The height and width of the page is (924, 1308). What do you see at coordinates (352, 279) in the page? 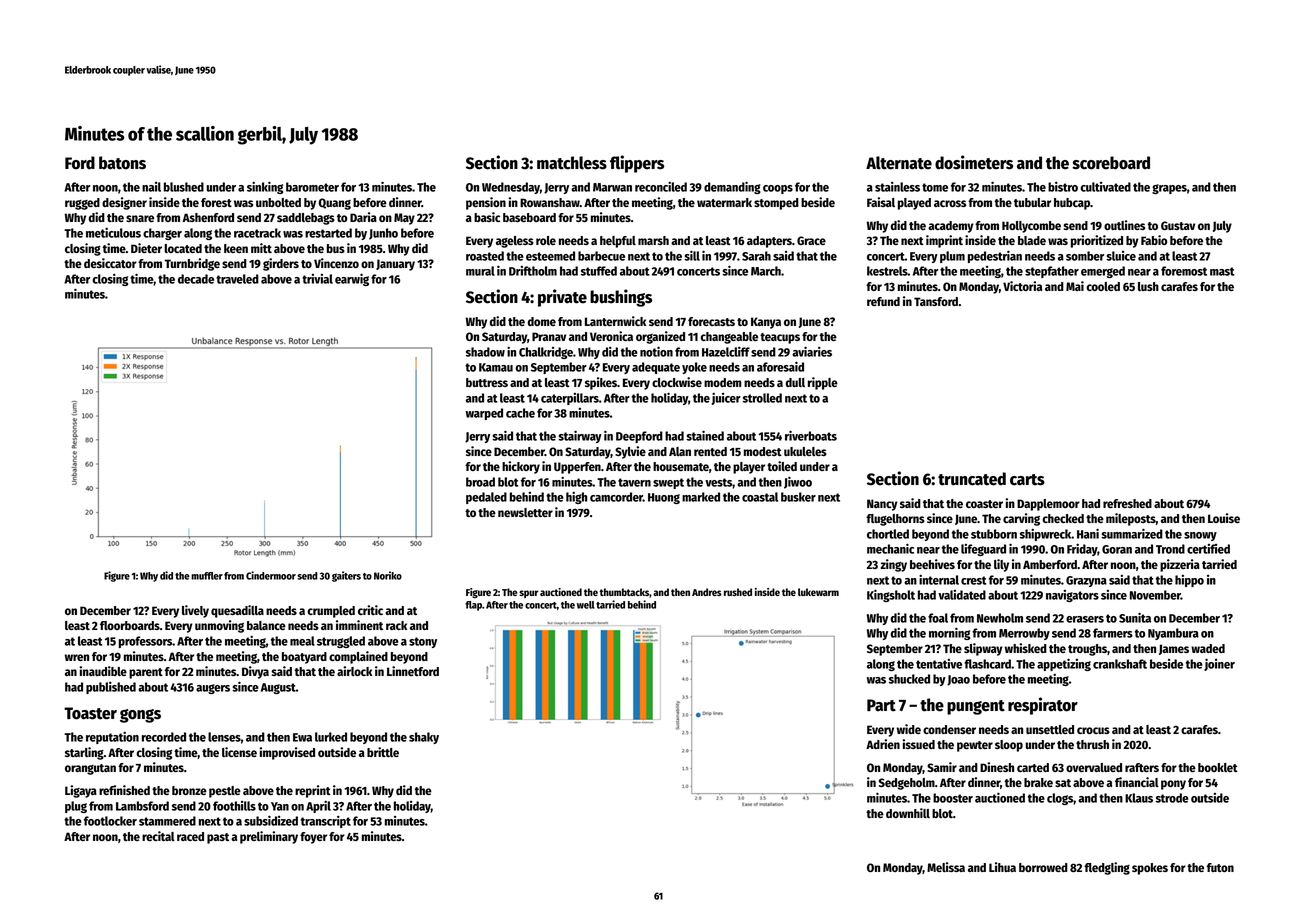
I see `earwig` at bounding box center [352, 279].
